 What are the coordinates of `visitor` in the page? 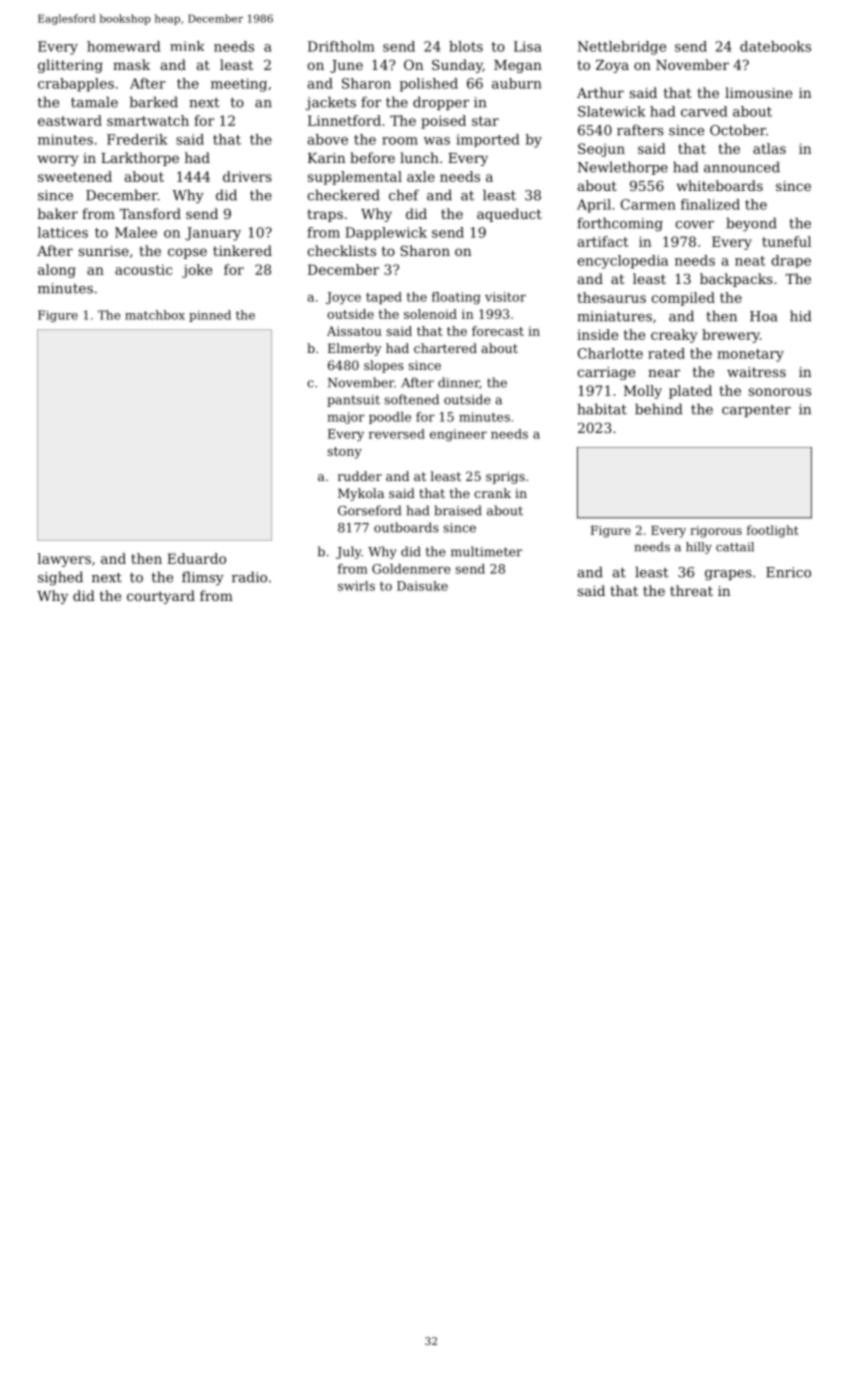 It's located at (505, 297).
